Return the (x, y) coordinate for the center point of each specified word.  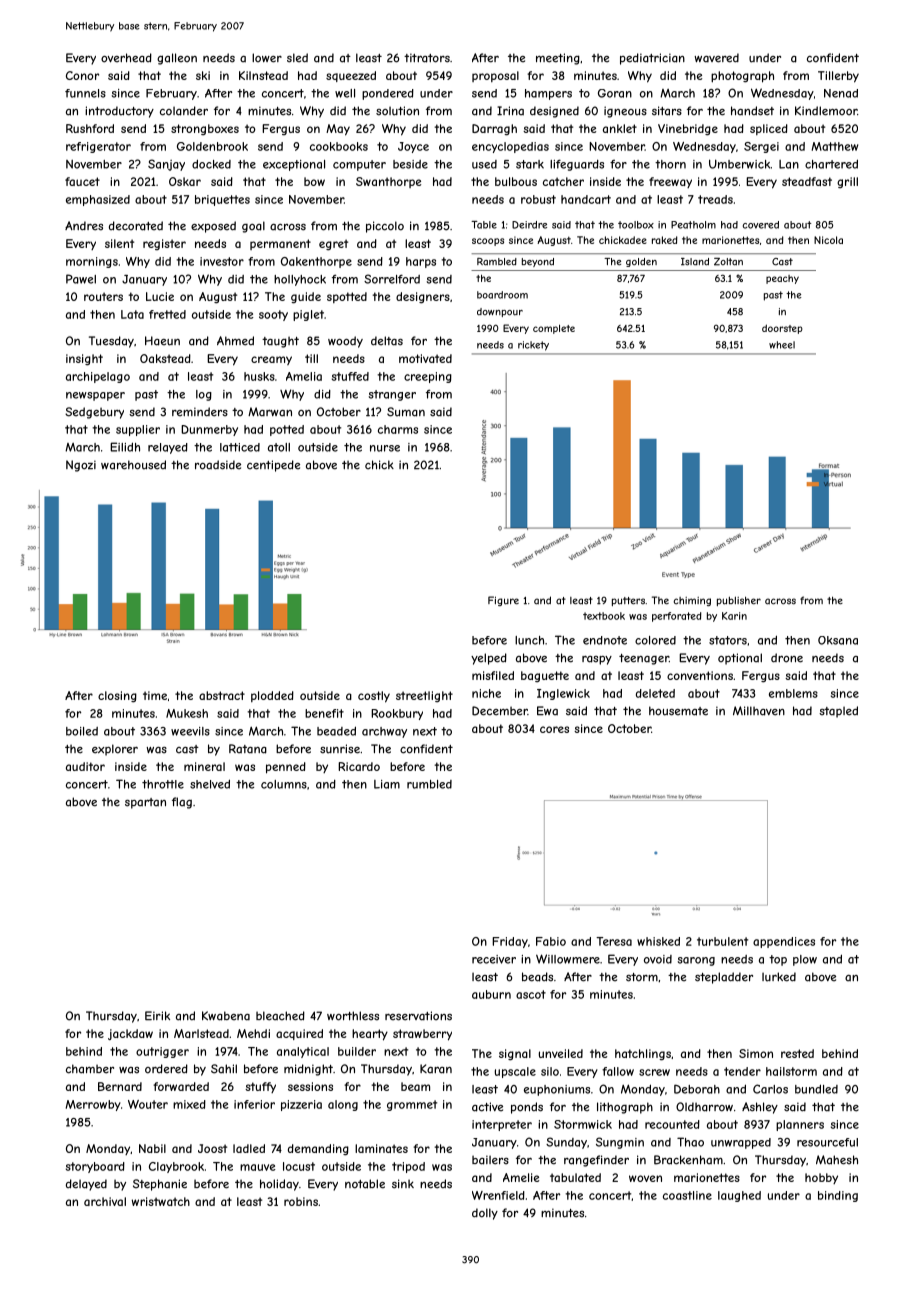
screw (654, 1072)
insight (84, 360)
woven (645, 1178)
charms (398, 429)
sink (403, 1184)
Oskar (185, 181)
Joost (212, 1148)
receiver (494, 959)
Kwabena (226, 1016)
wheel (782, 345)
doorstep (782, 329)
